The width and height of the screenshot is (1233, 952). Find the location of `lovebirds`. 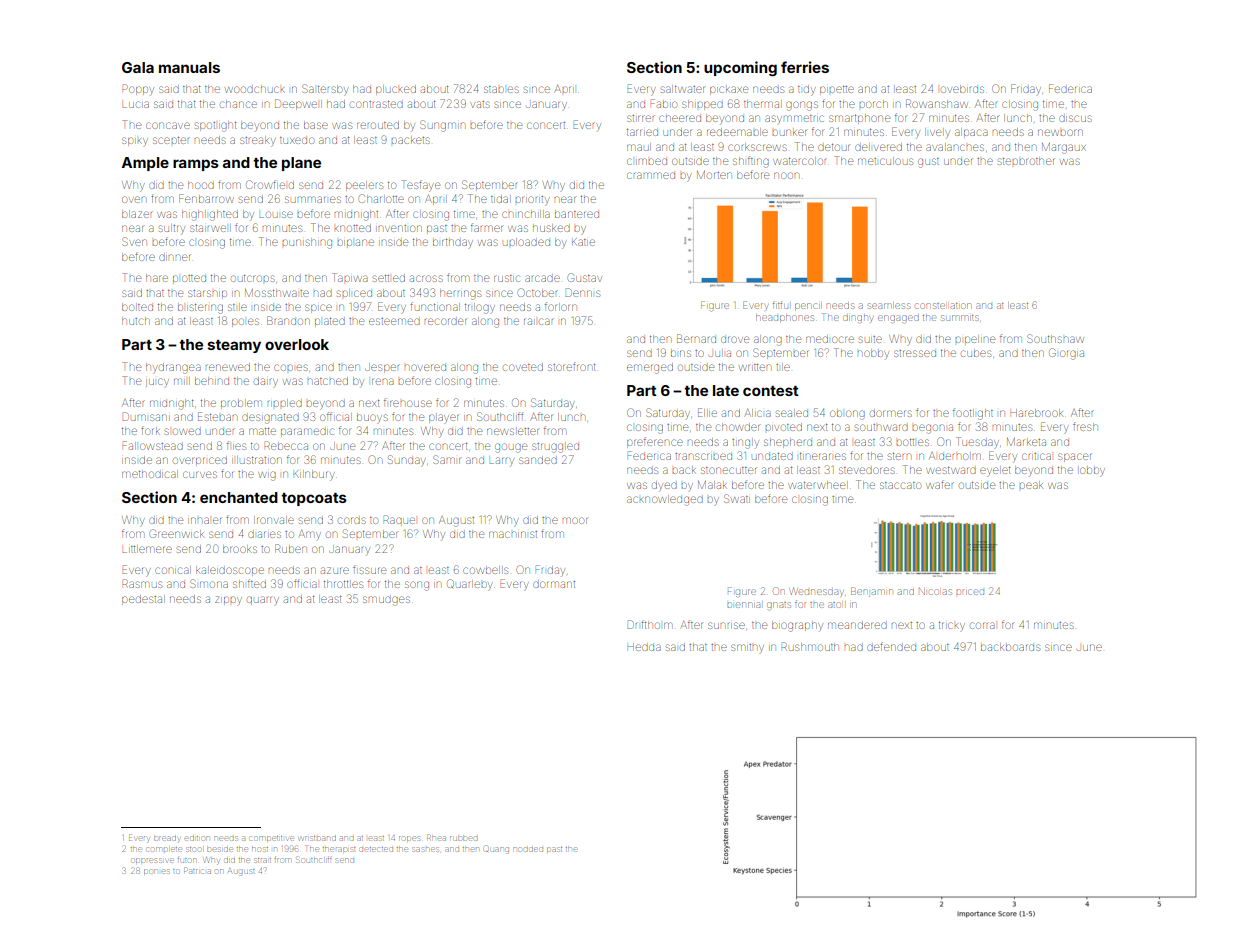

lovebirds is located at coordinates (962, 89).
